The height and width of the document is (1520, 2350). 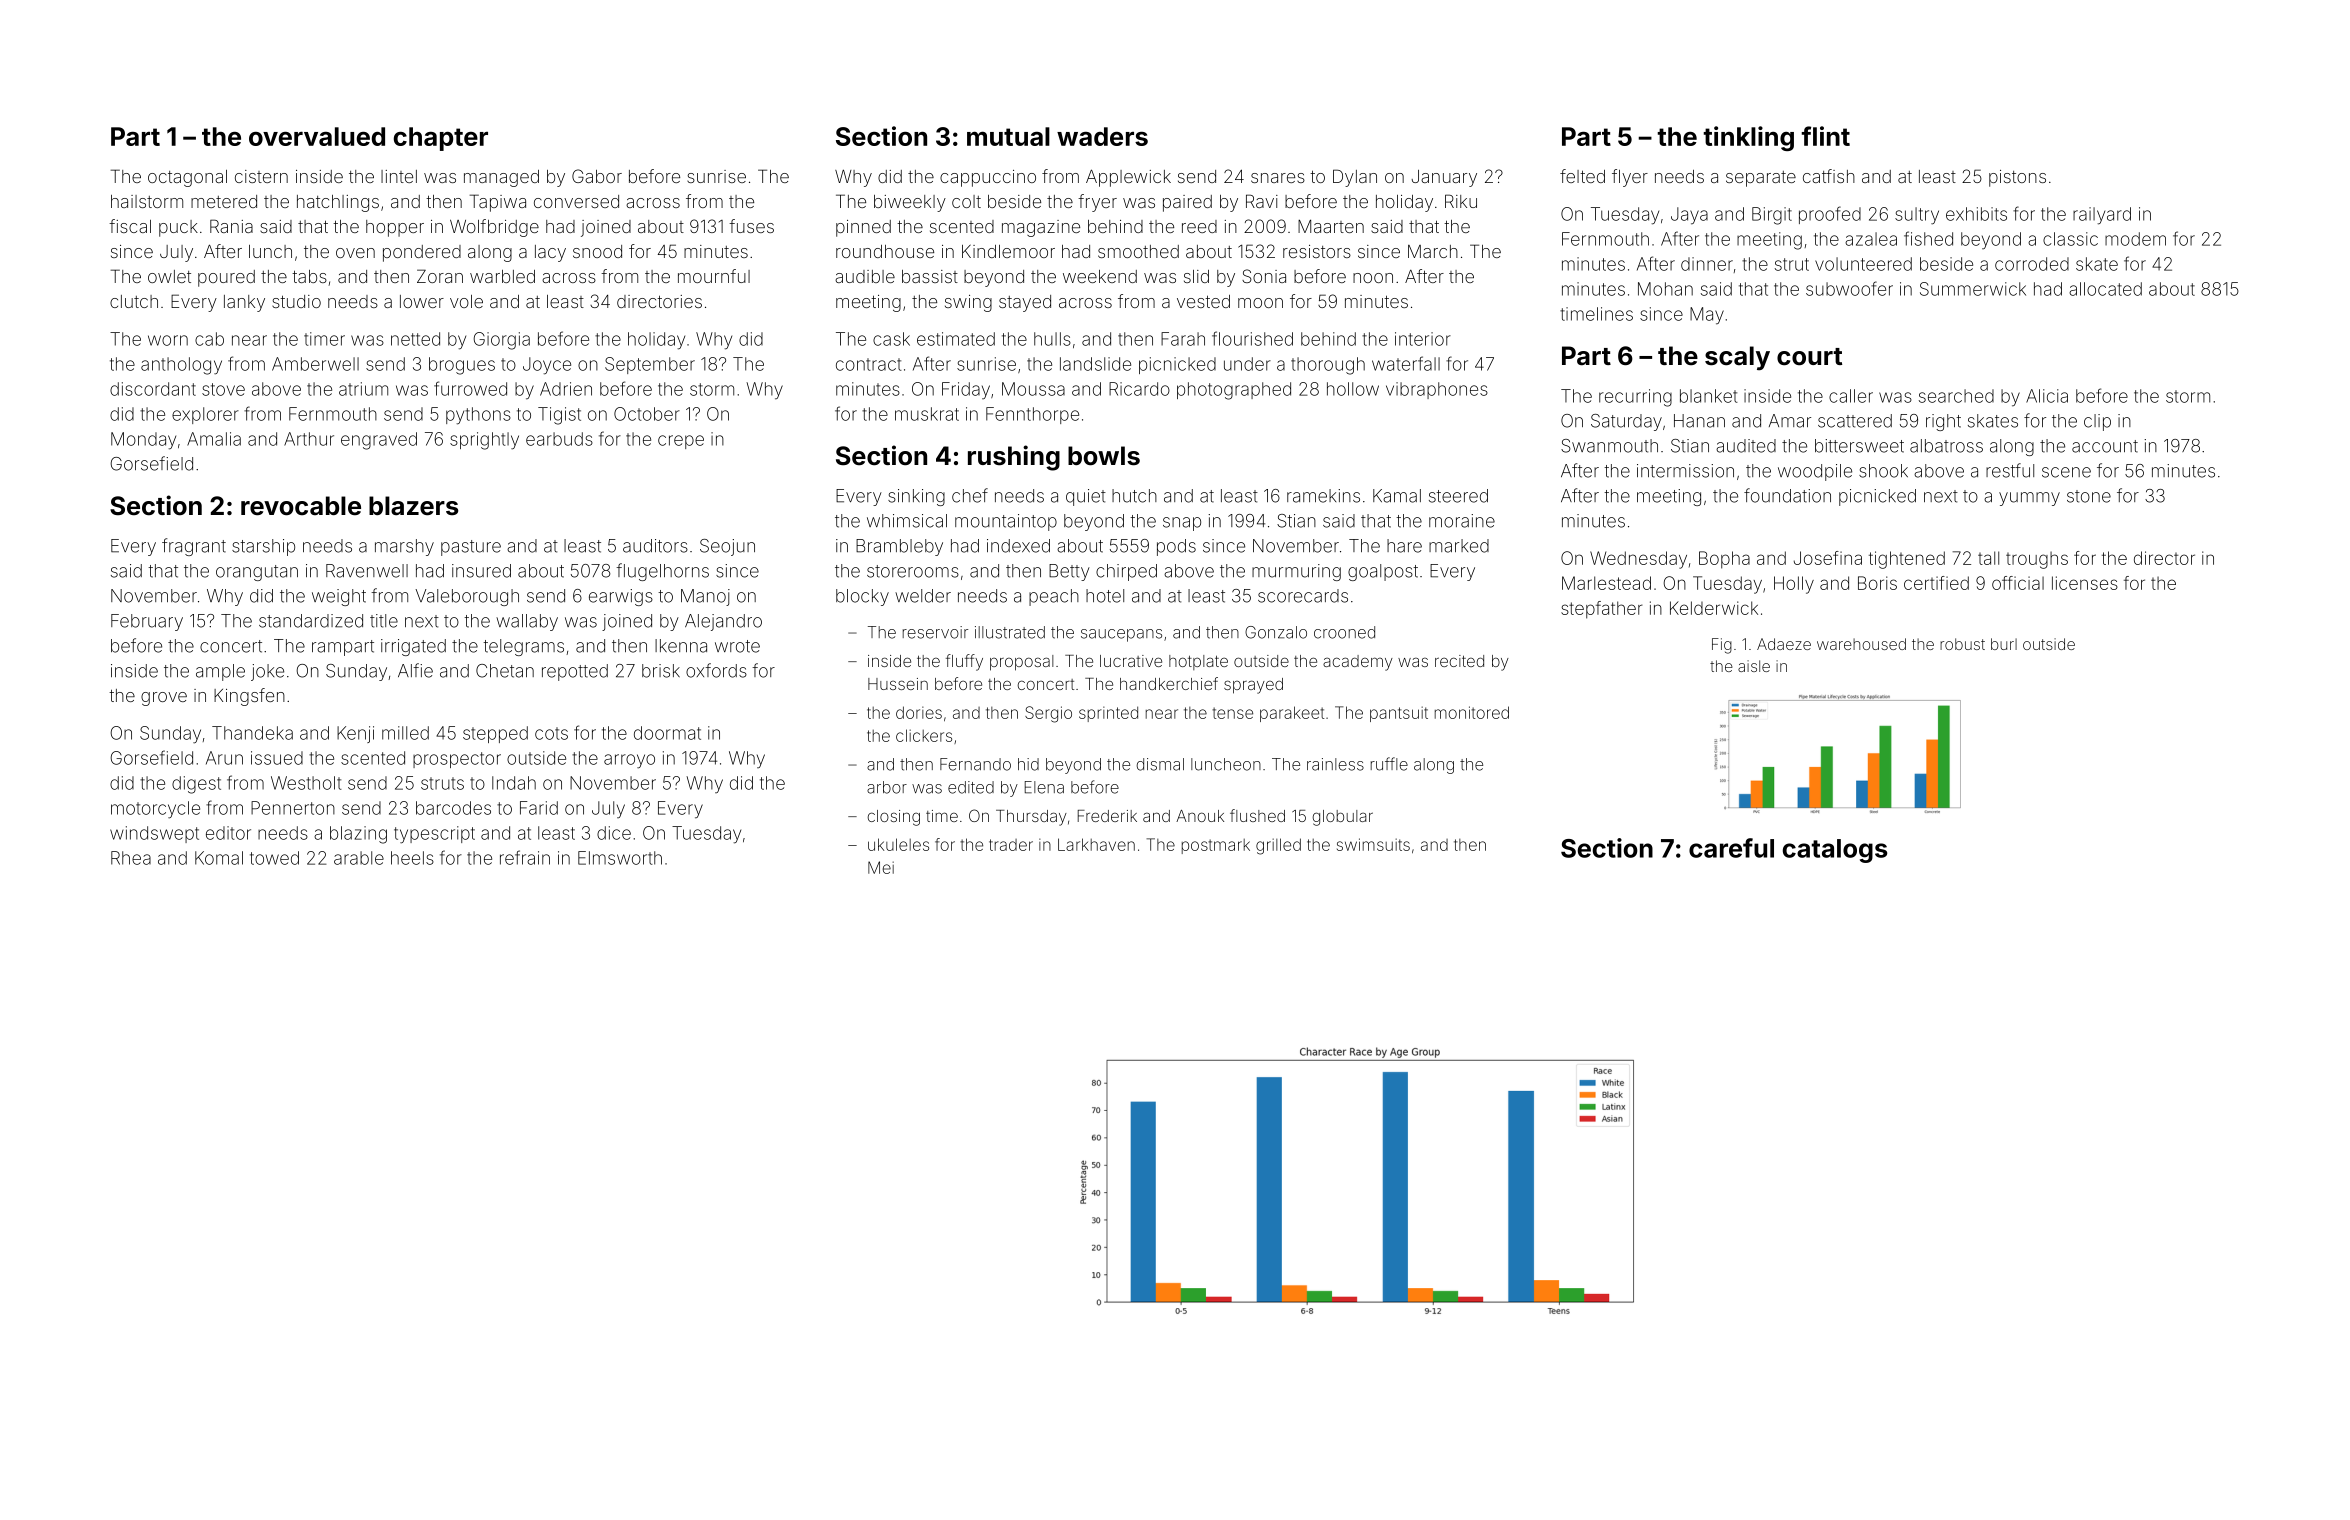 I want to click on mutual, so click(x=1008, y=136).
